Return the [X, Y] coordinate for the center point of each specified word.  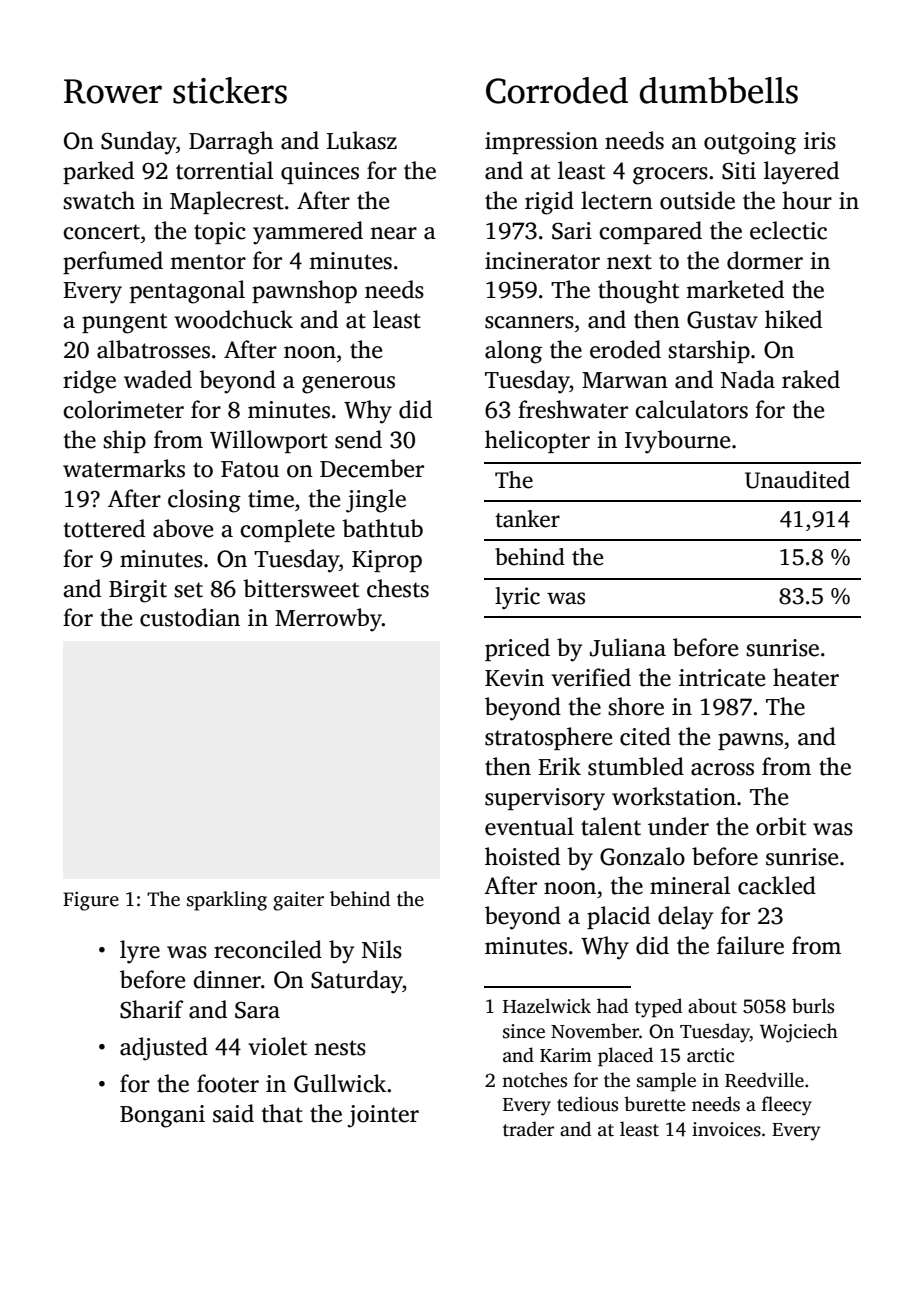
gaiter [298, 901]
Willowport [269, 441]
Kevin [514, 678]
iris [820, 141]
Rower [113, 91]
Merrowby [328, 620]
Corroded [557, 90]
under [678, 826]
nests [340, 1048]
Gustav [722, 320]
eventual [529, 826]
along [513, 352]
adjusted [164, 1049]
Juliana [628, 647]
